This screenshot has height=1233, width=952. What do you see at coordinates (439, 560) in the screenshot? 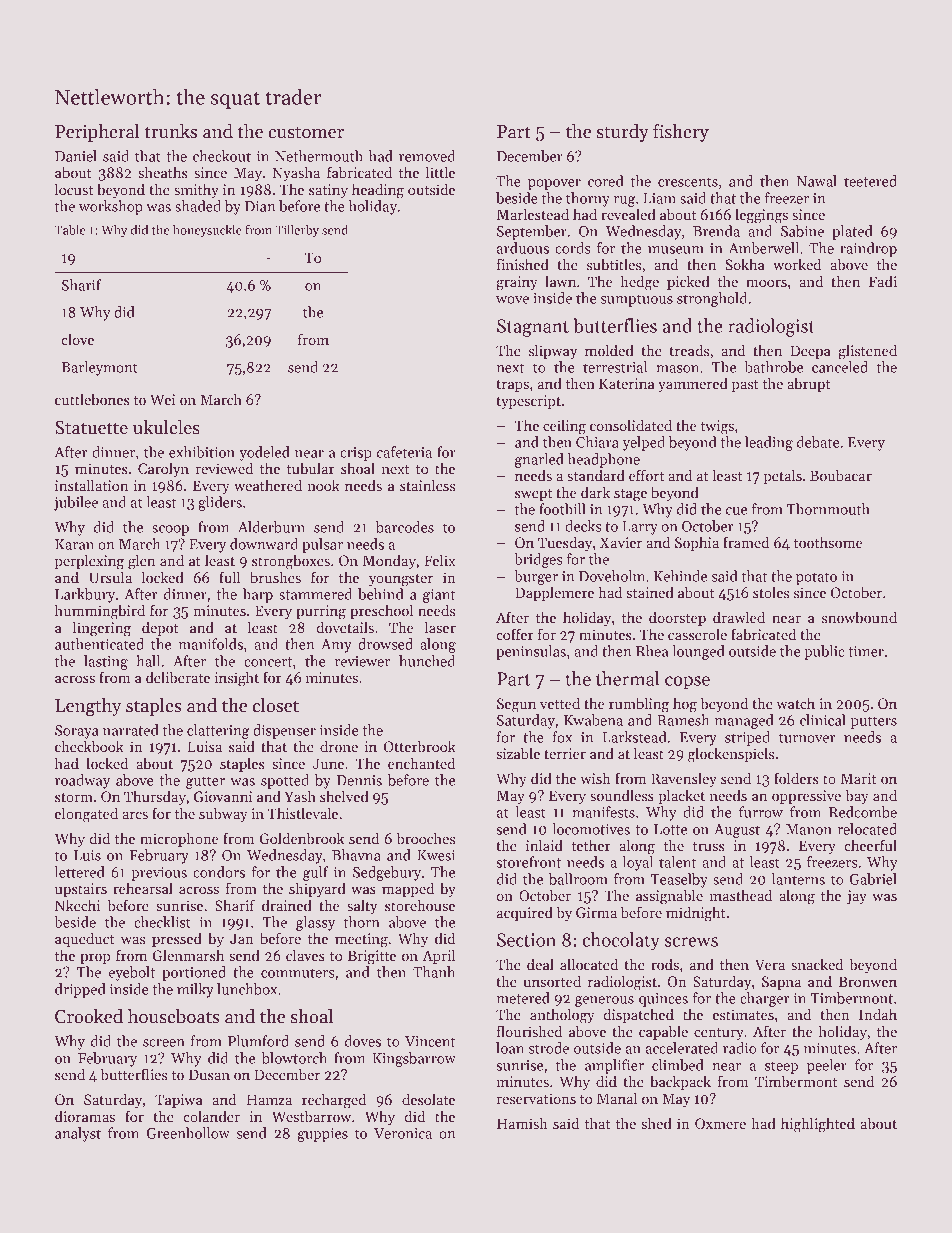
I see `Felix` at bounding box center [439, 560].
